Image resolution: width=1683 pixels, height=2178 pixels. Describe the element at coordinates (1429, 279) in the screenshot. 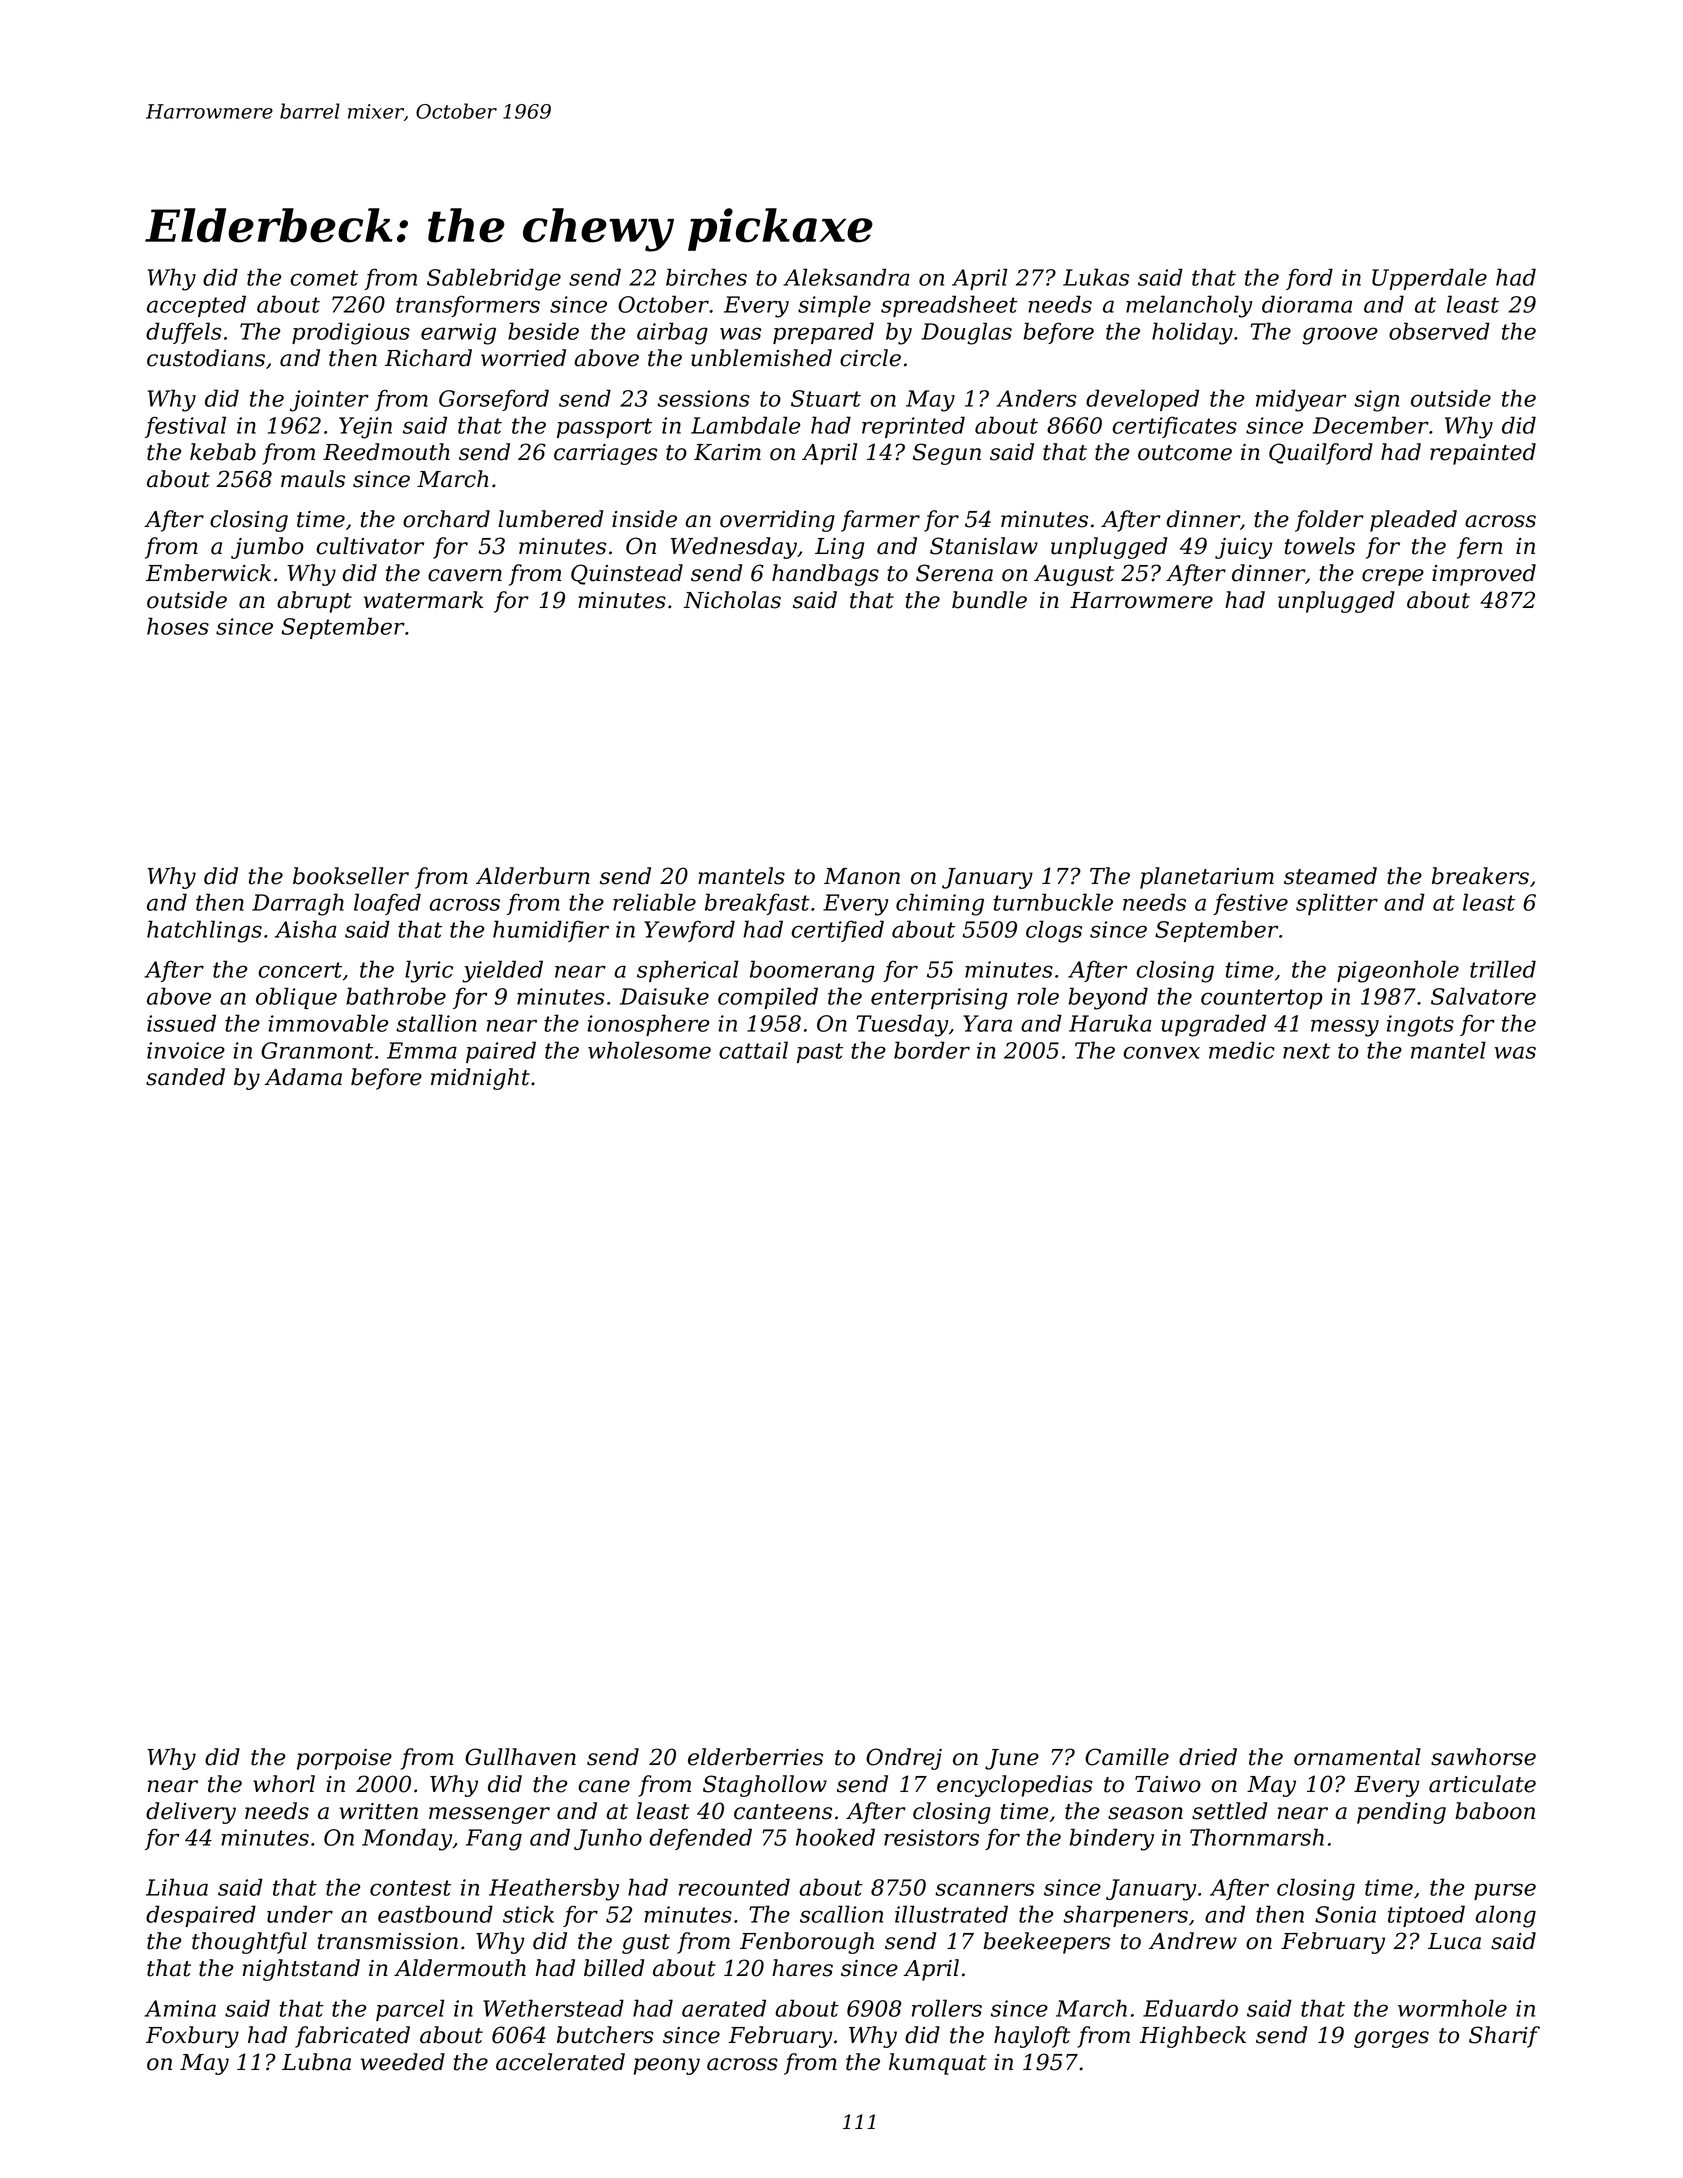

I see `Upperdale` at that location.
